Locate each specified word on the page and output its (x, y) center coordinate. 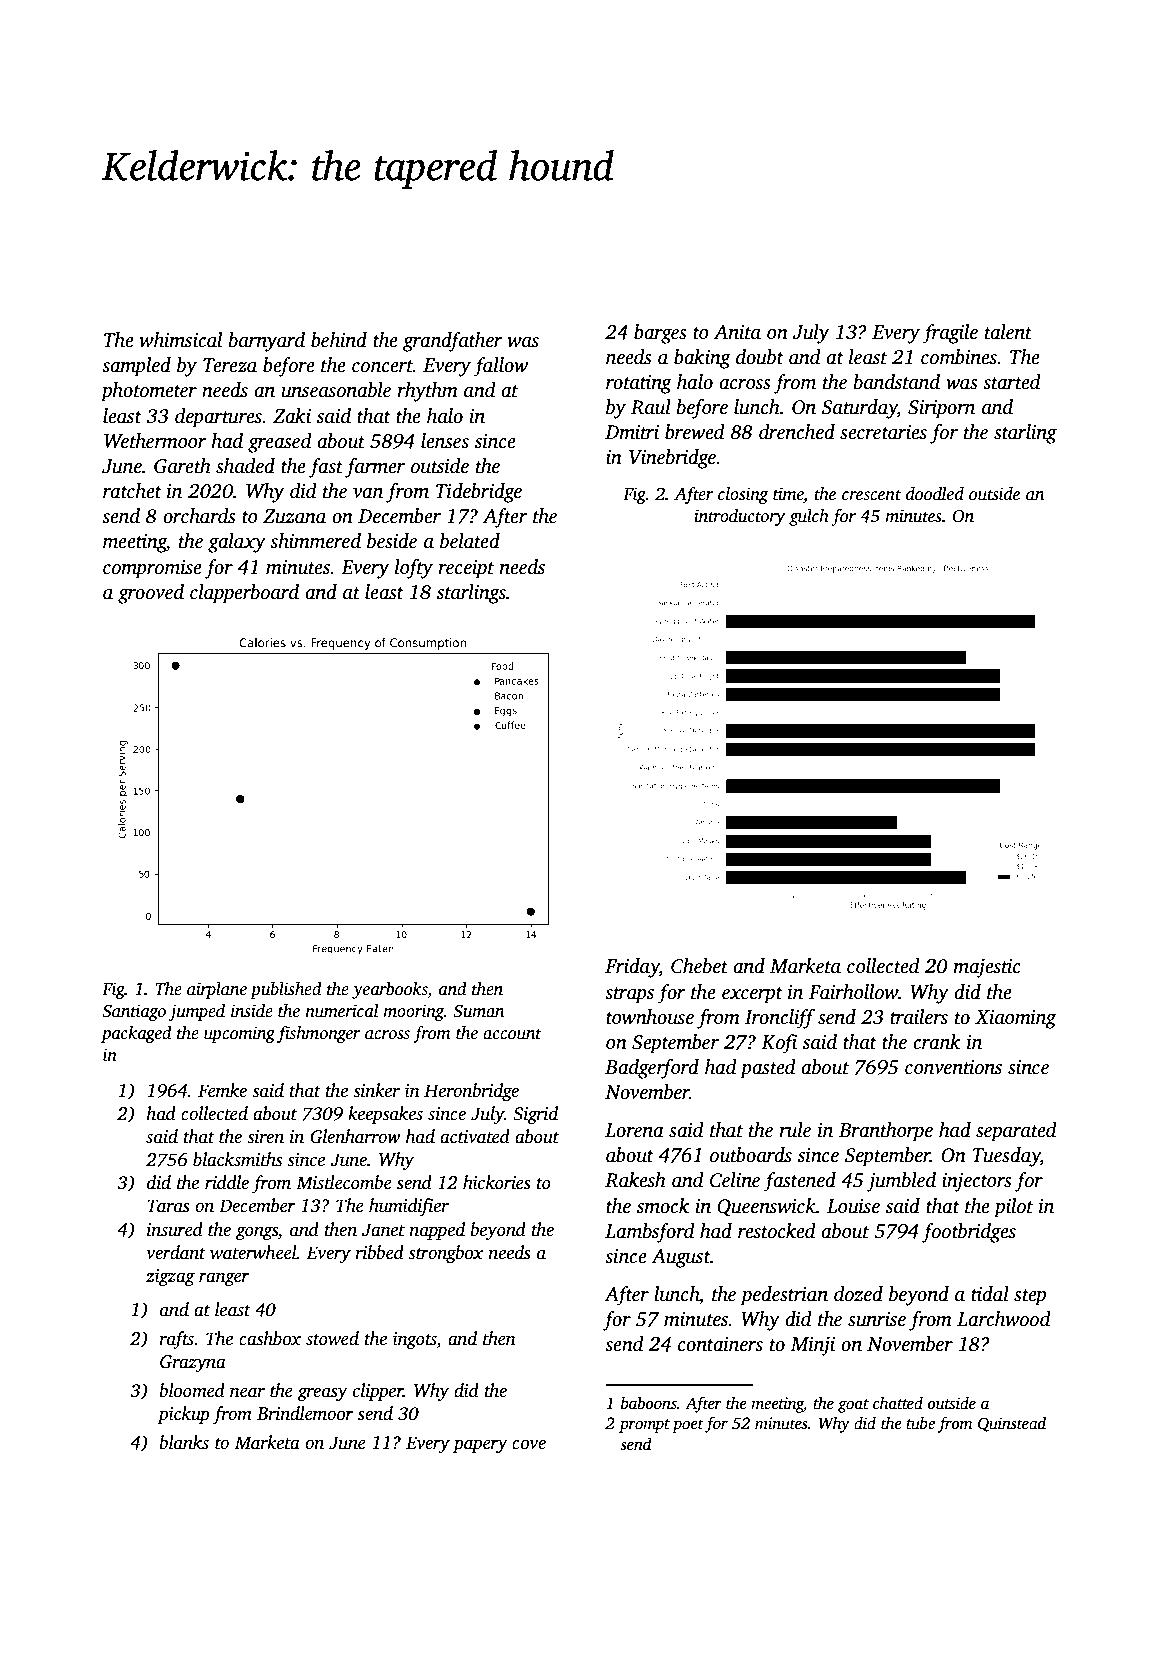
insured (175, 1229)
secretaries (883, 432)
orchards (199, 516)
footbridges (969, 1233)
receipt (466, 569)
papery (480, 1446)
